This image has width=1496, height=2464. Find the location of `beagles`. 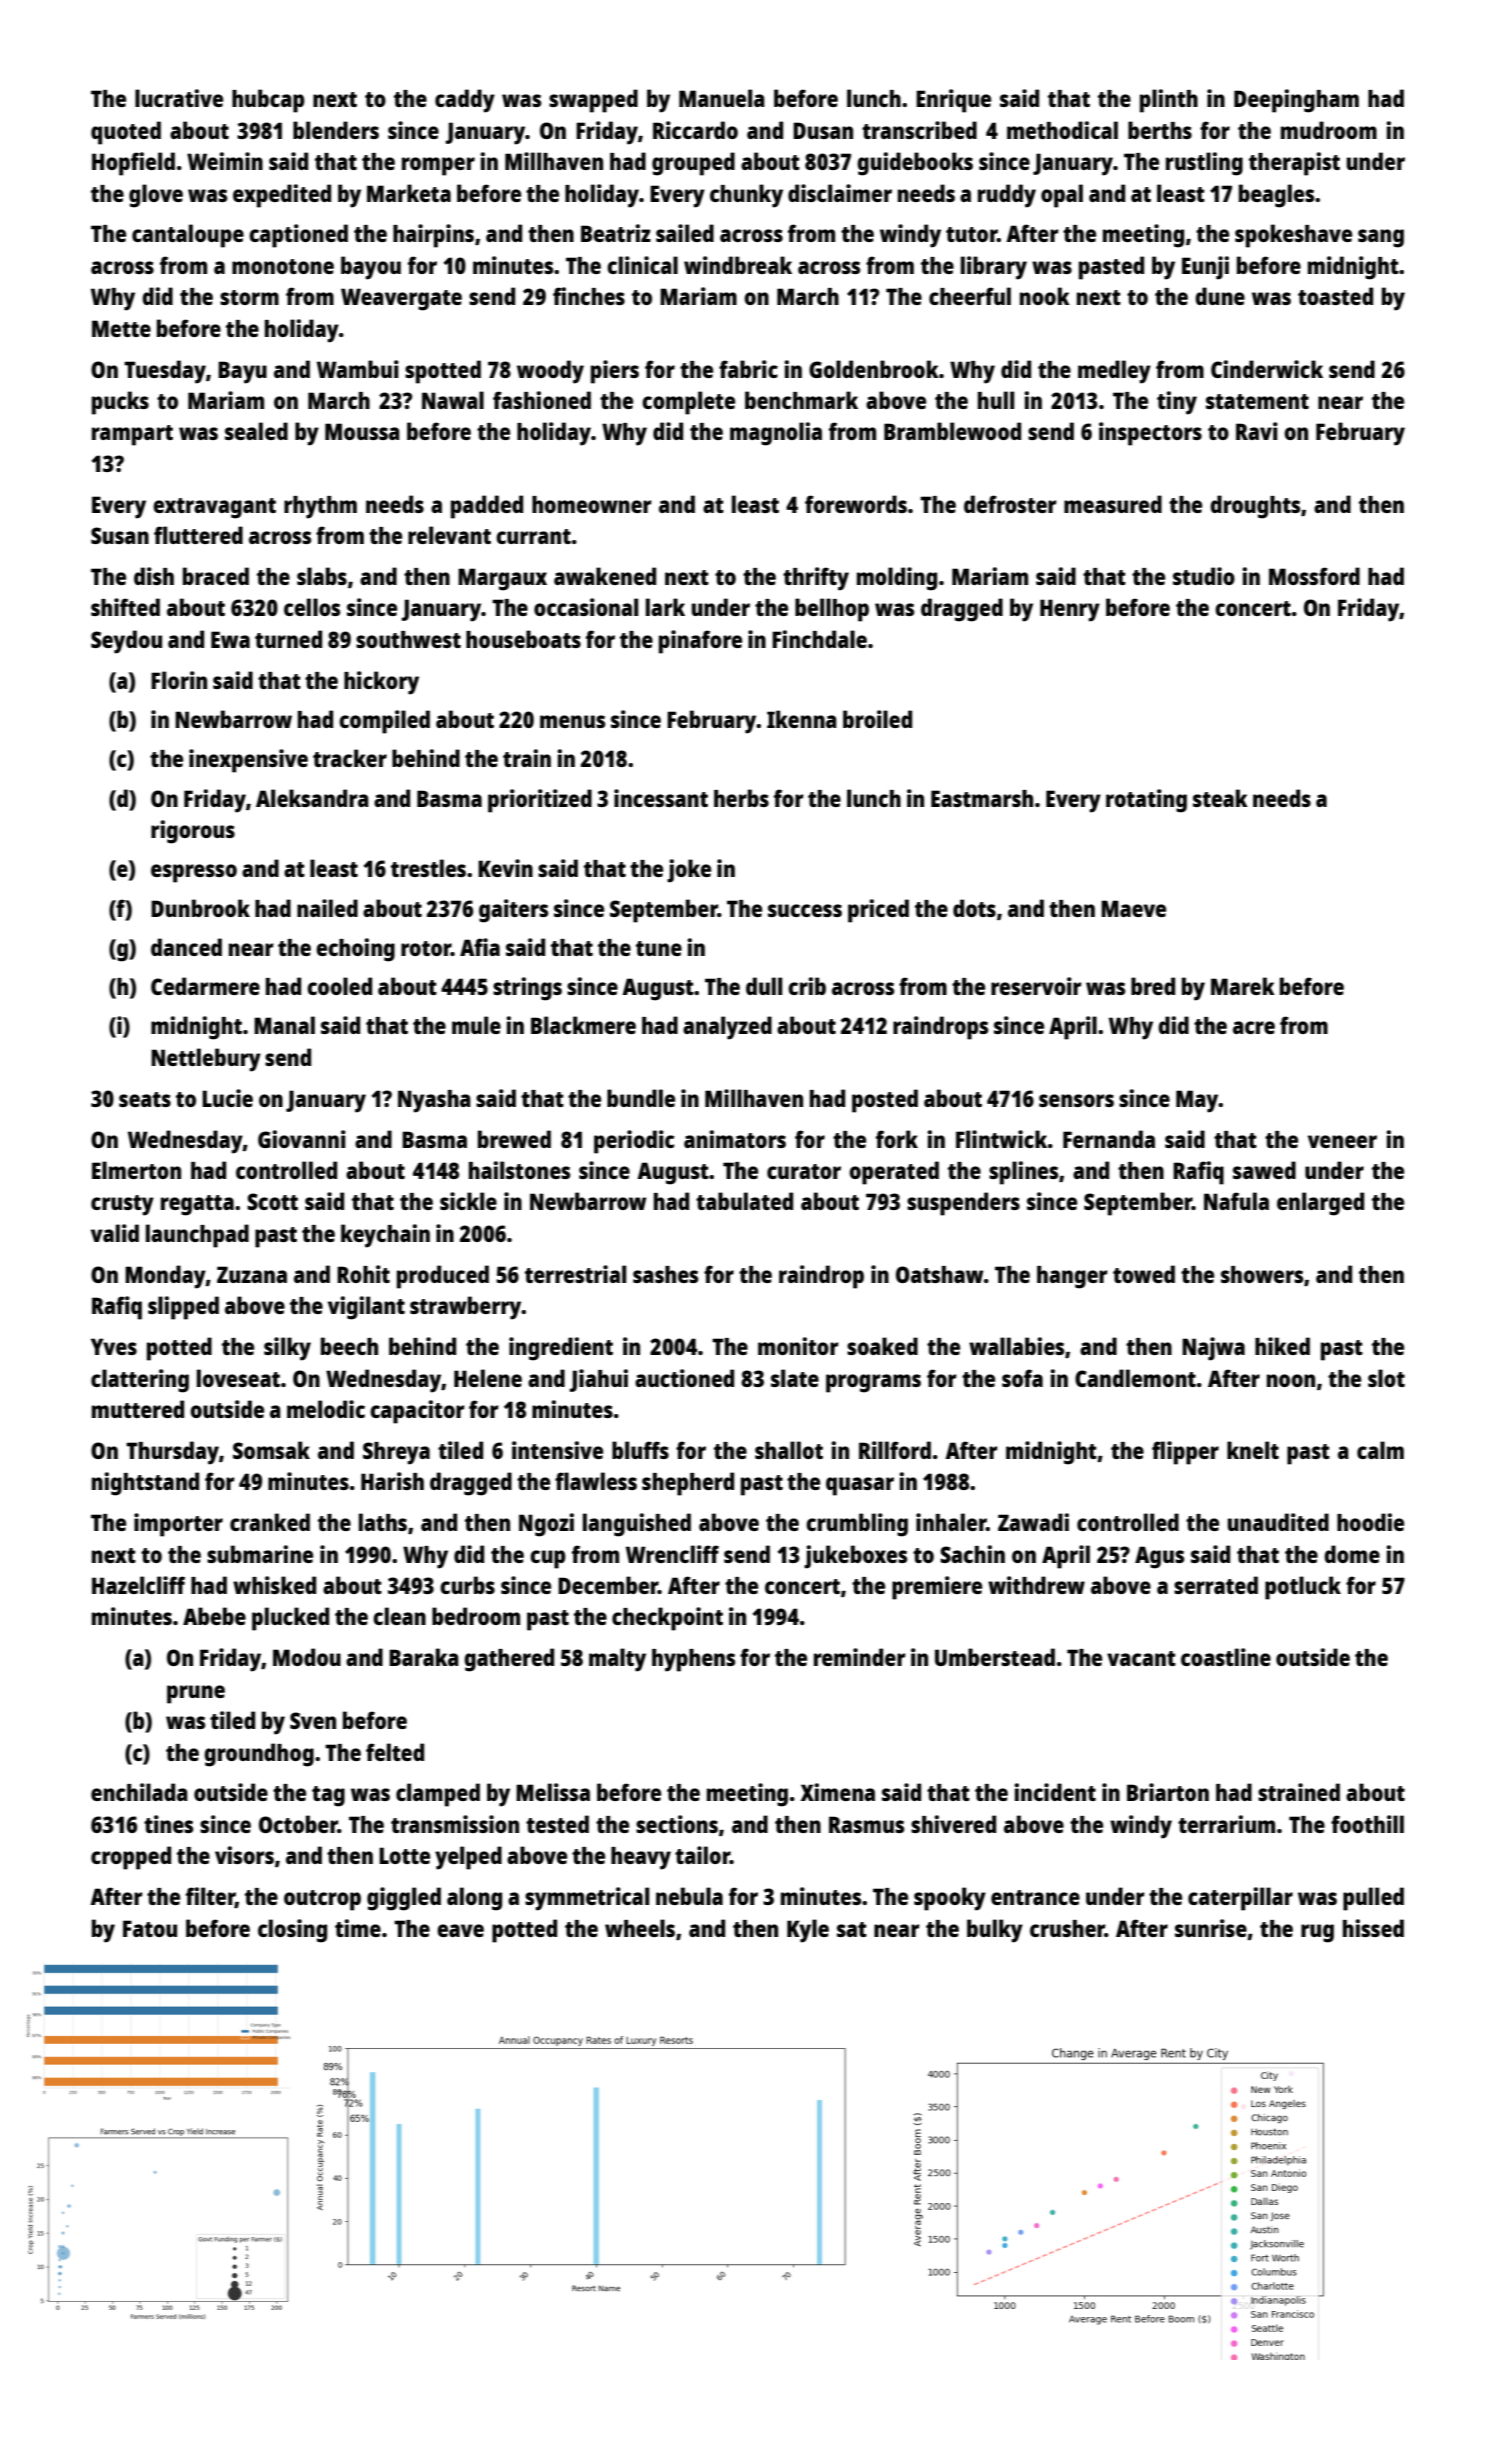

beagles is located at coordinates (1276, 196).
